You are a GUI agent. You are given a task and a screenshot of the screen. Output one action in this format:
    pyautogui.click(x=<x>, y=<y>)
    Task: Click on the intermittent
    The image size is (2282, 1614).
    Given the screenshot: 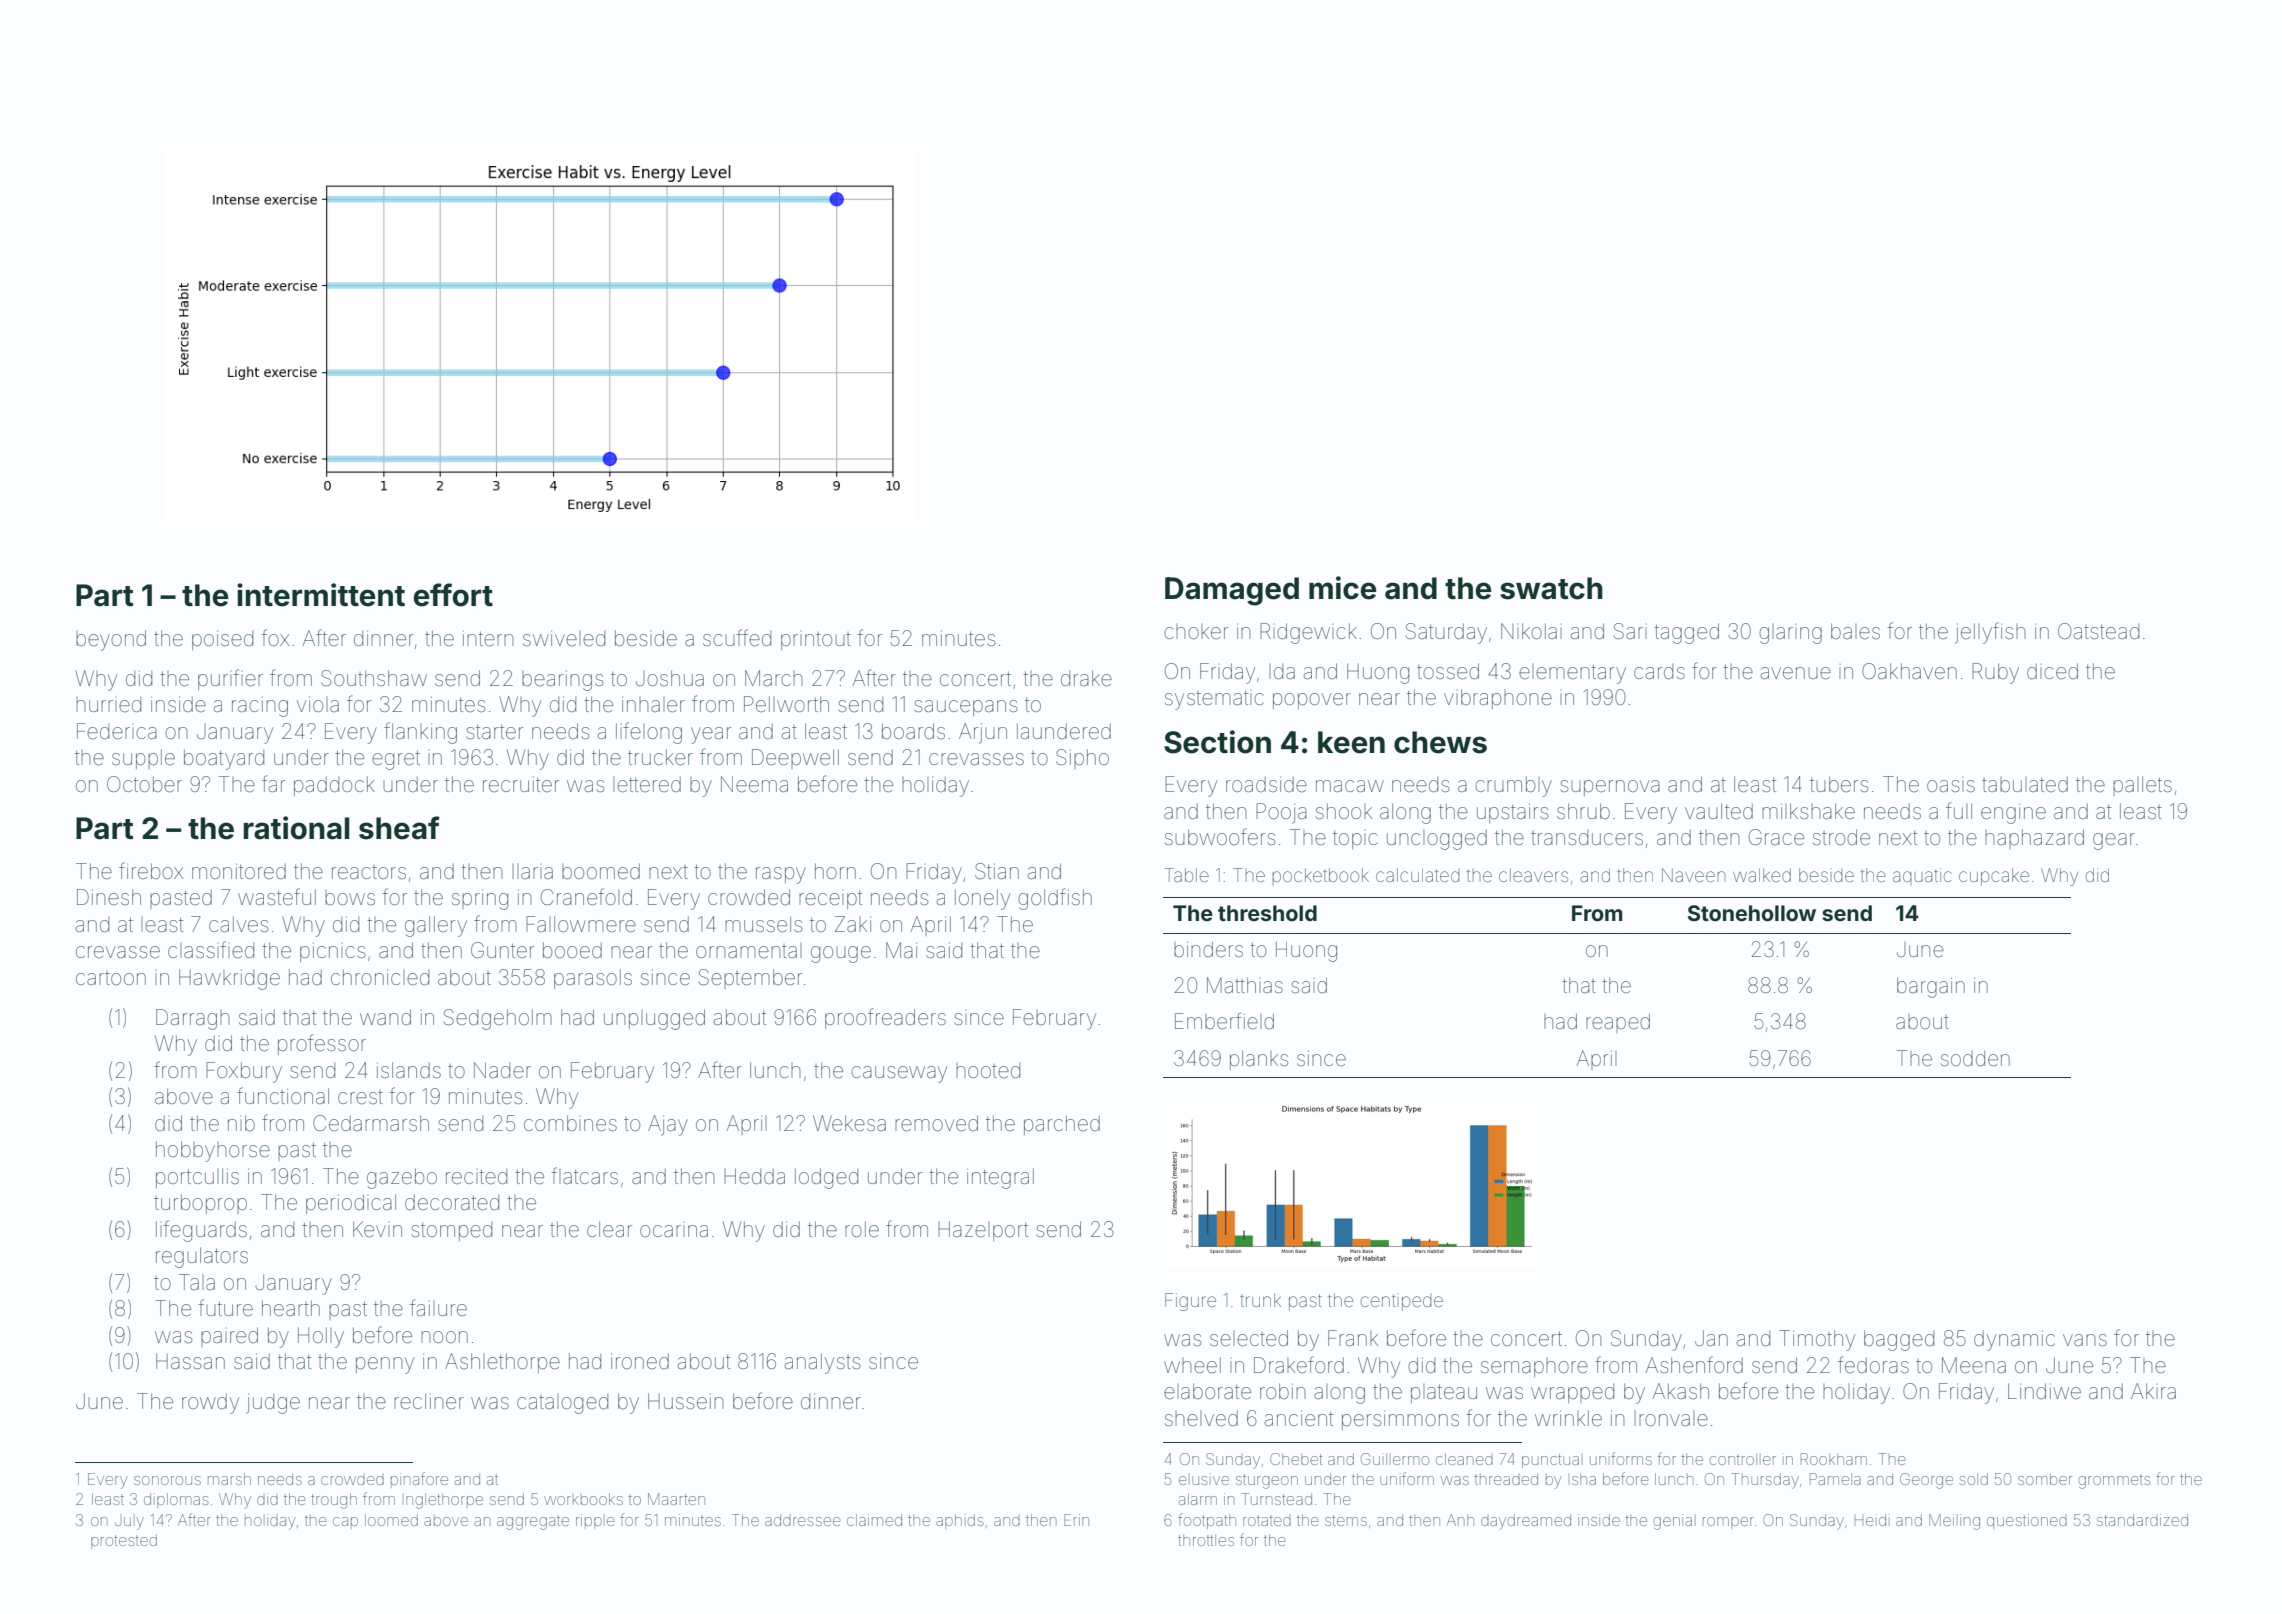 What is the action you would take?
    pyautogui.click(x=321, y=595)
